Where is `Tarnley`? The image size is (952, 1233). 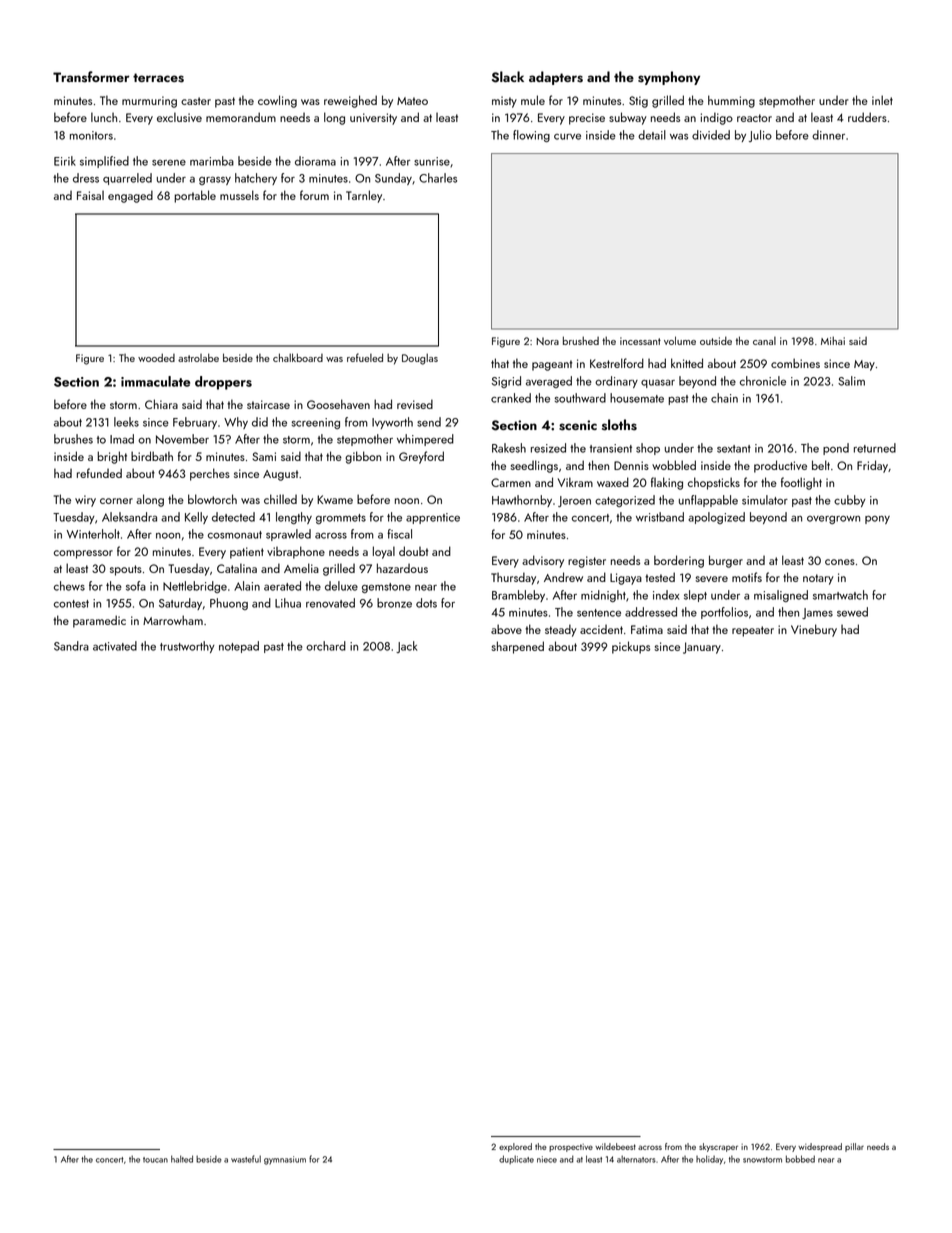 Tarnley is located at coordinates (364, 196).
